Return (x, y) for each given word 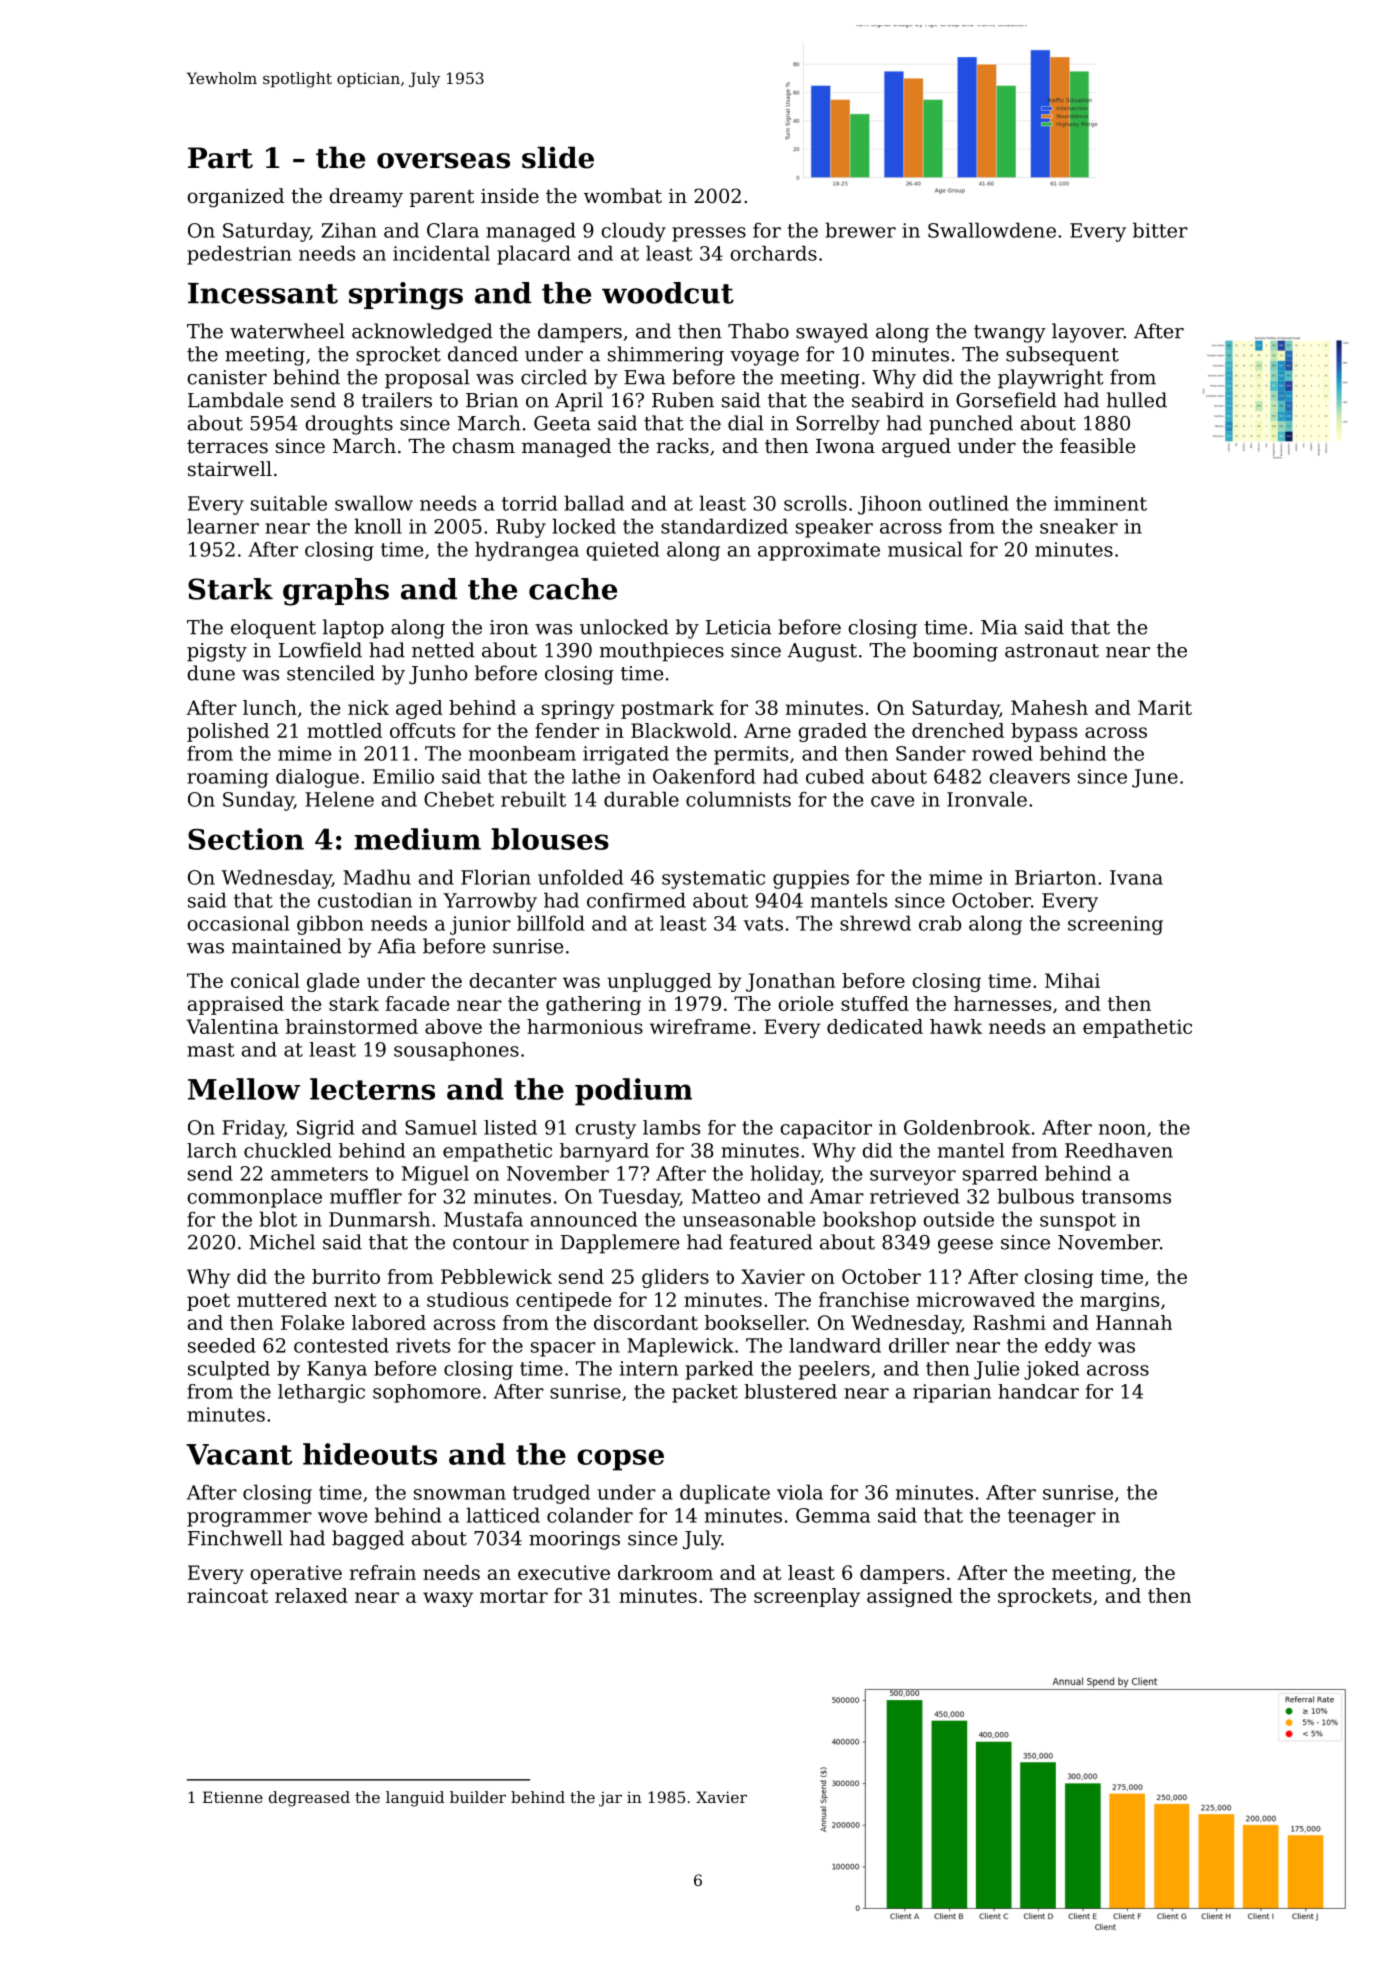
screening (1115, 925)
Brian (492, 400)
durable (641, 799)
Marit (1165, 707)
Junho (438, 675)
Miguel (435, 1175)
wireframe (700, 1026)
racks (682, 446)
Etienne (233, 1797)
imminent (1100, 503)
